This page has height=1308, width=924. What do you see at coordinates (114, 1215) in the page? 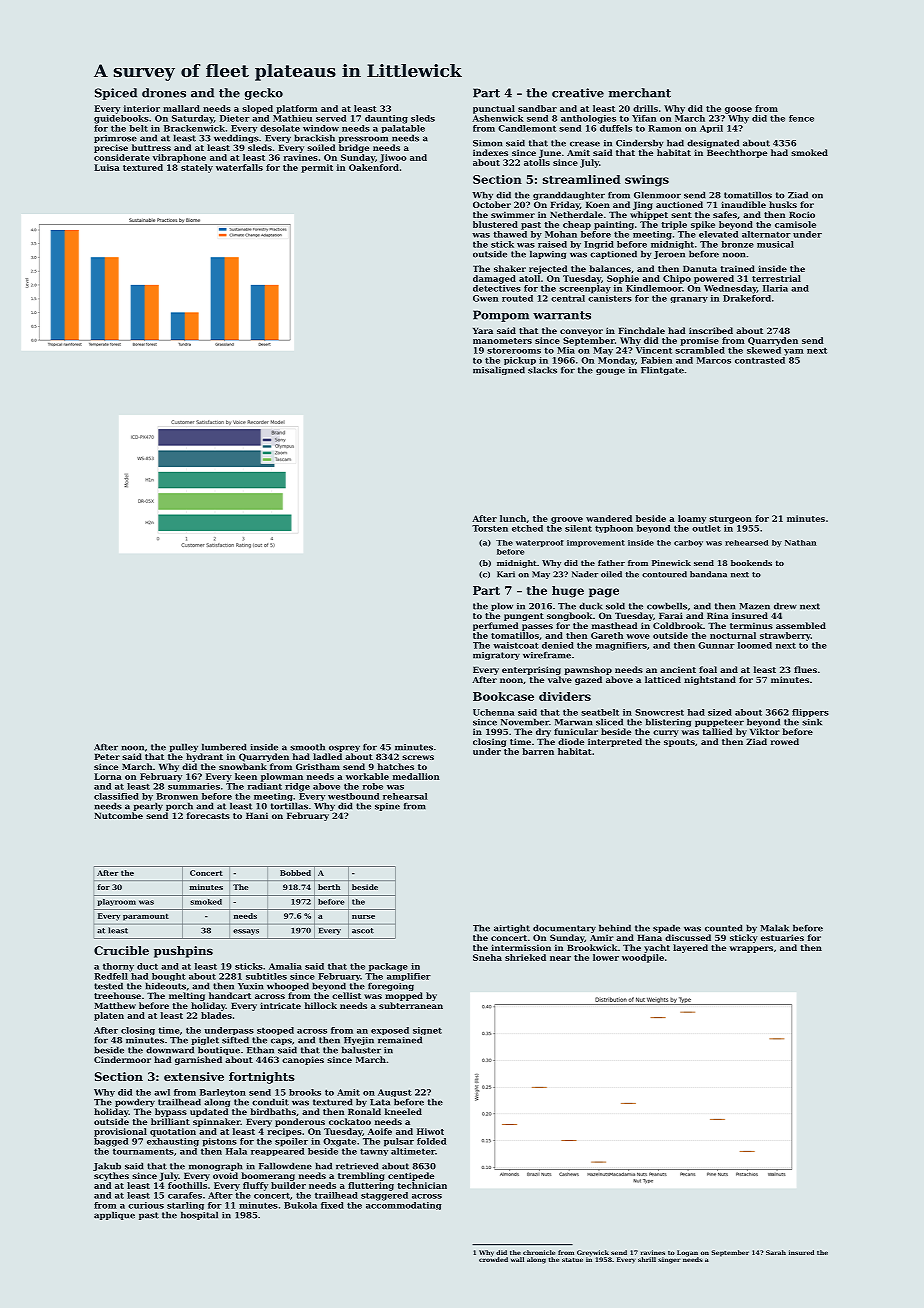
I see `applique` at bounding box center [114, 1215].
